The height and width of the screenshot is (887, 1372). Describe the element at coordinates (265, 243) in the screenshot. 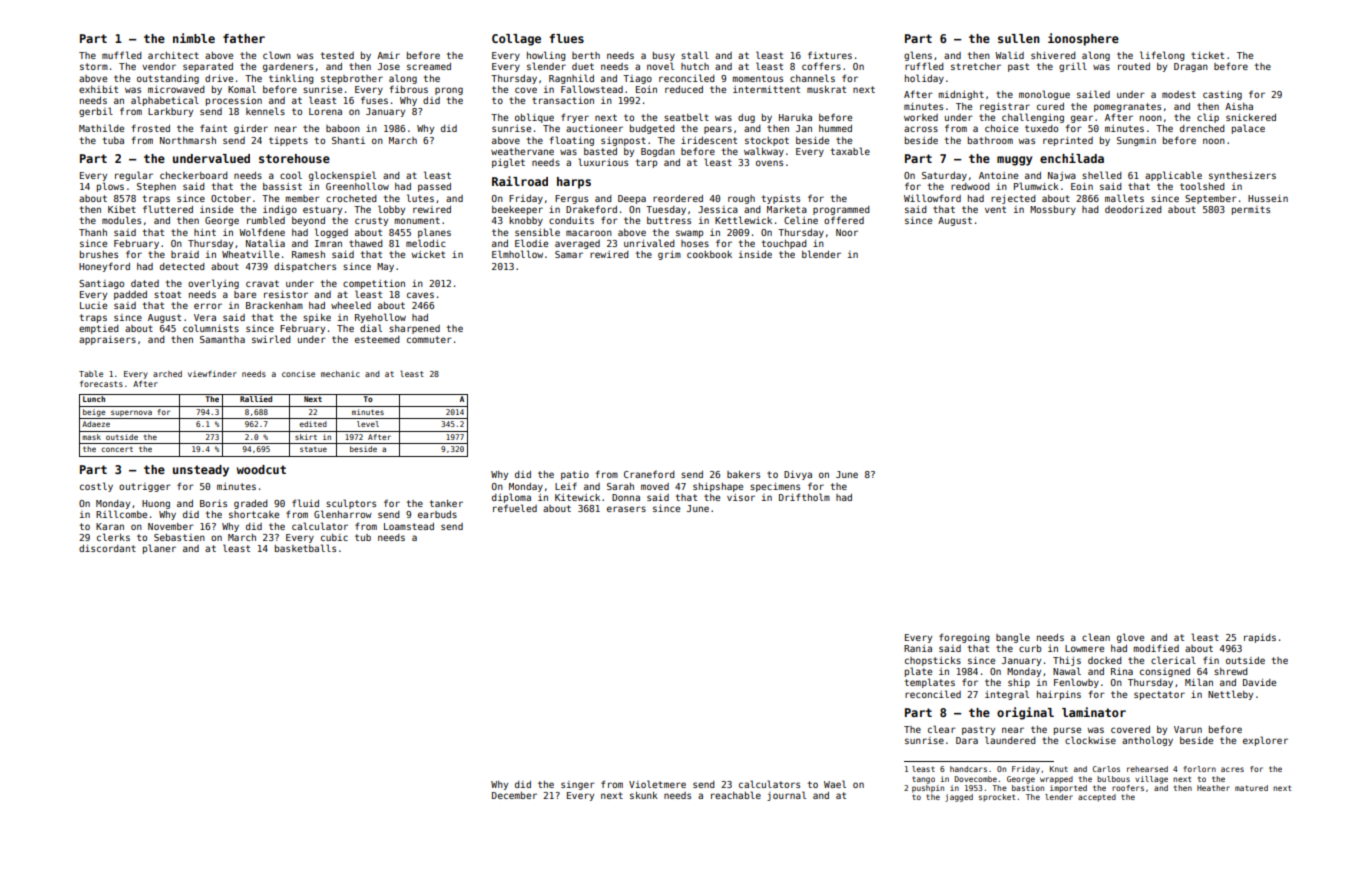

I see `Natalia` at that location.
